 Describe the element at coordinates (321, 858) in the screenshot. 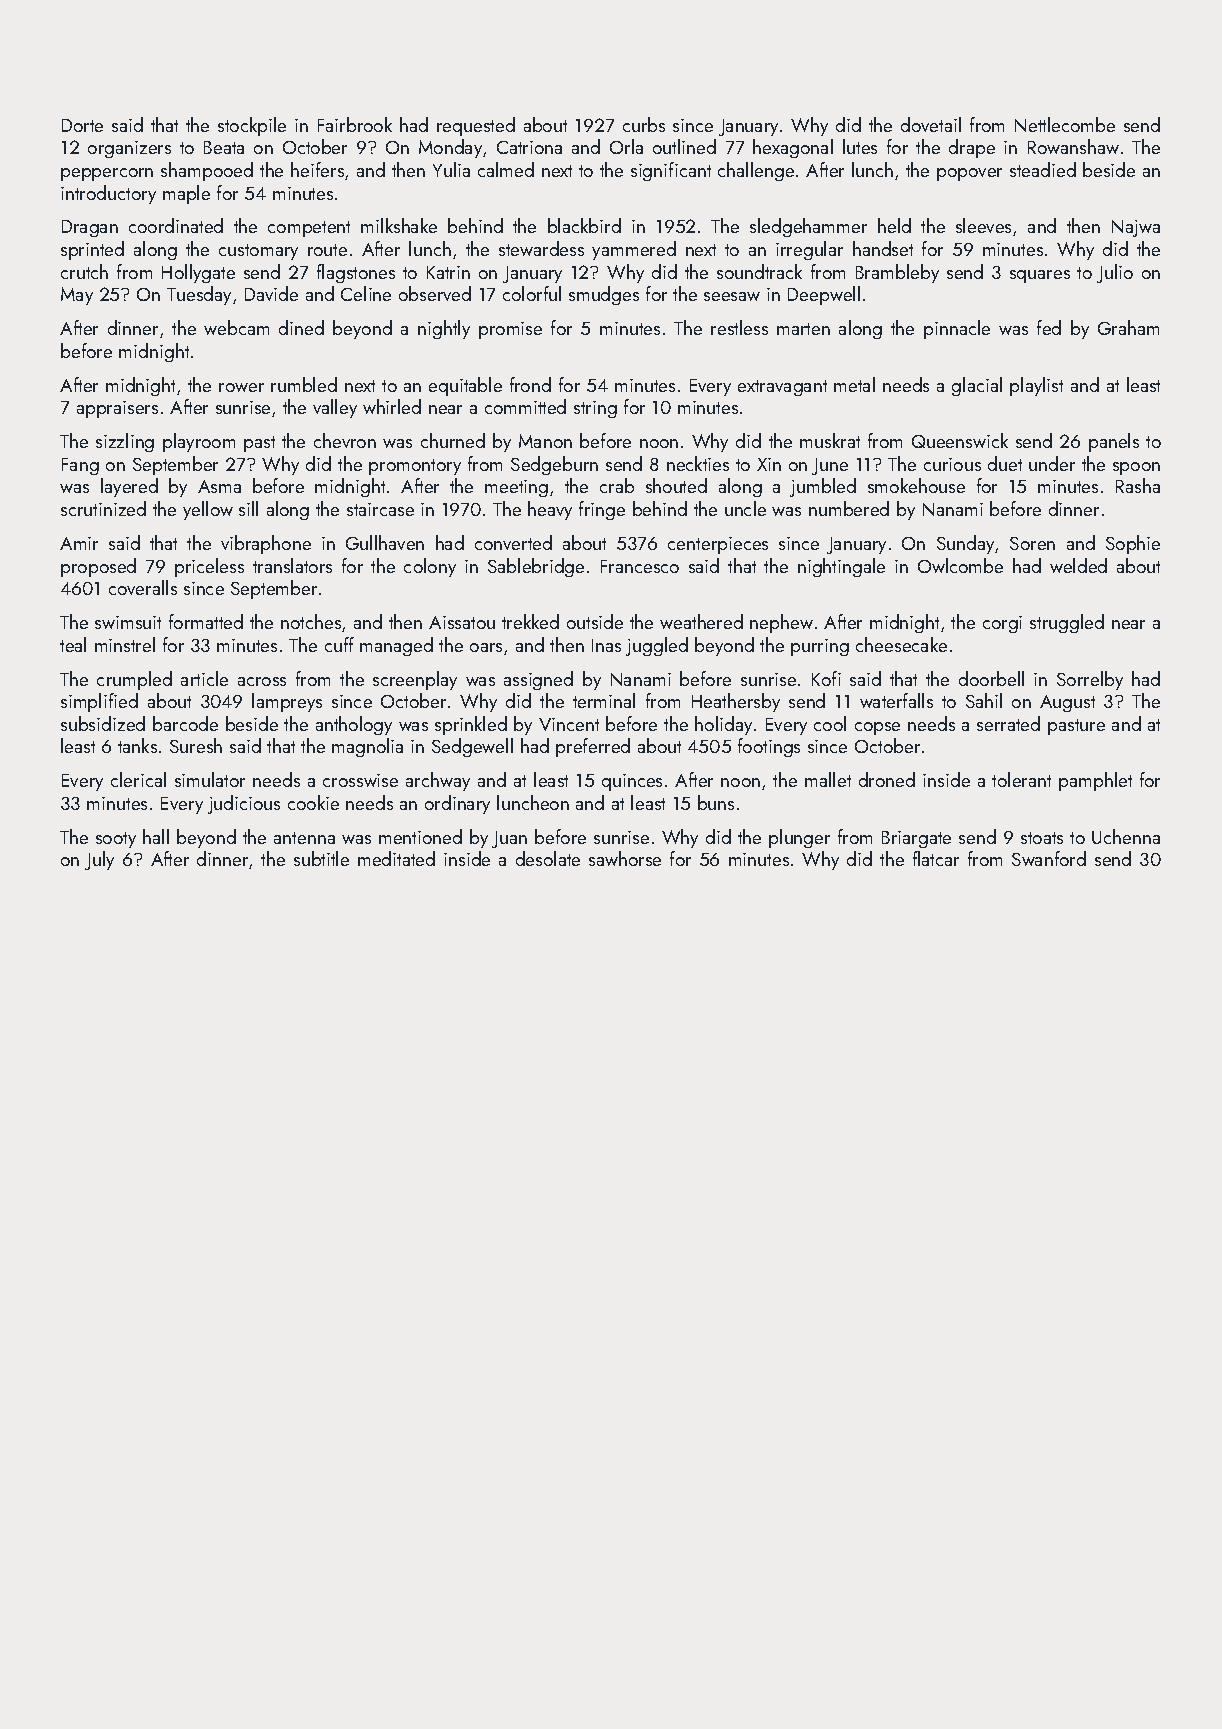

I see `subtitle` at that location.
